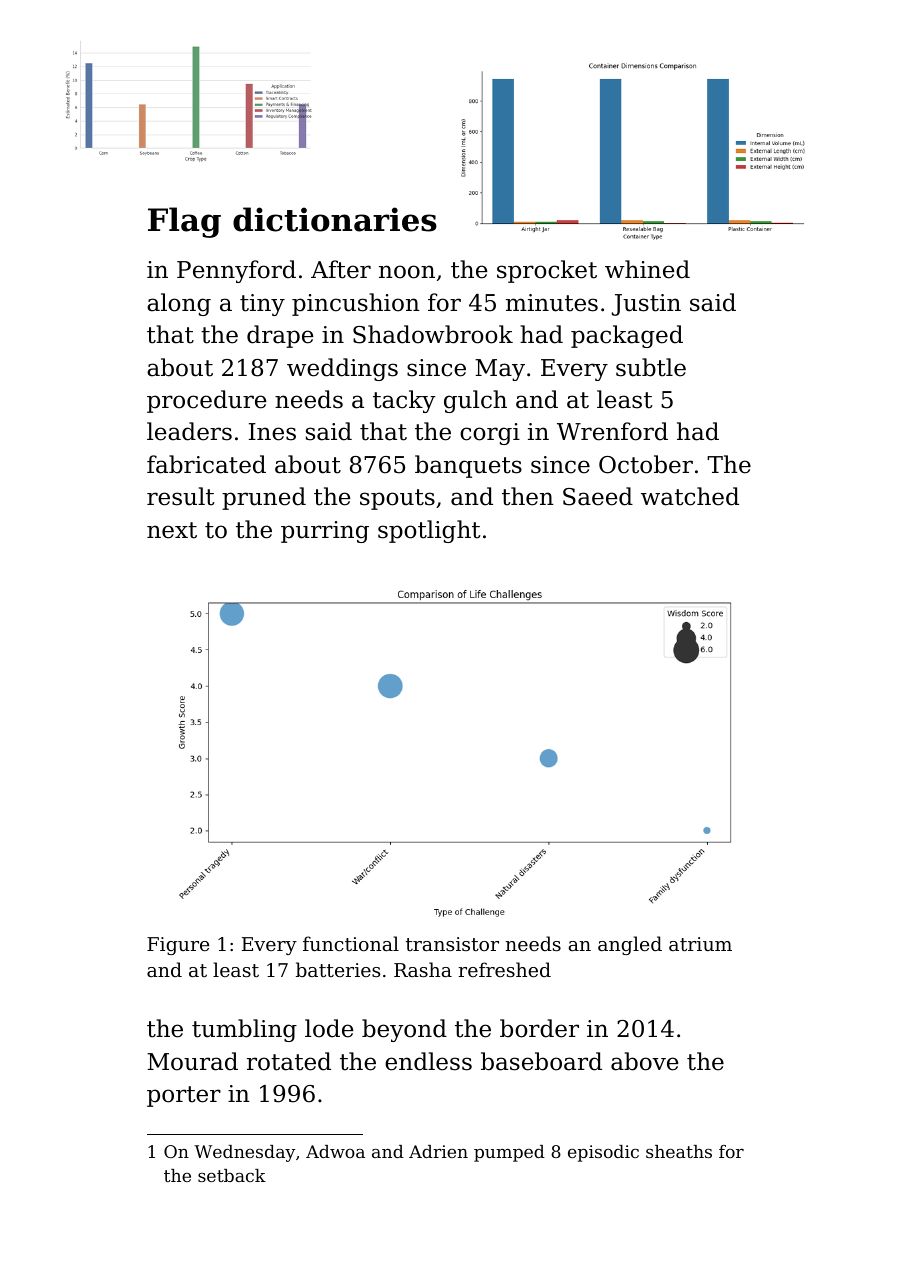 The width and height of the image is (904, 1283). I want to click on lode, so click(329, 1028).
